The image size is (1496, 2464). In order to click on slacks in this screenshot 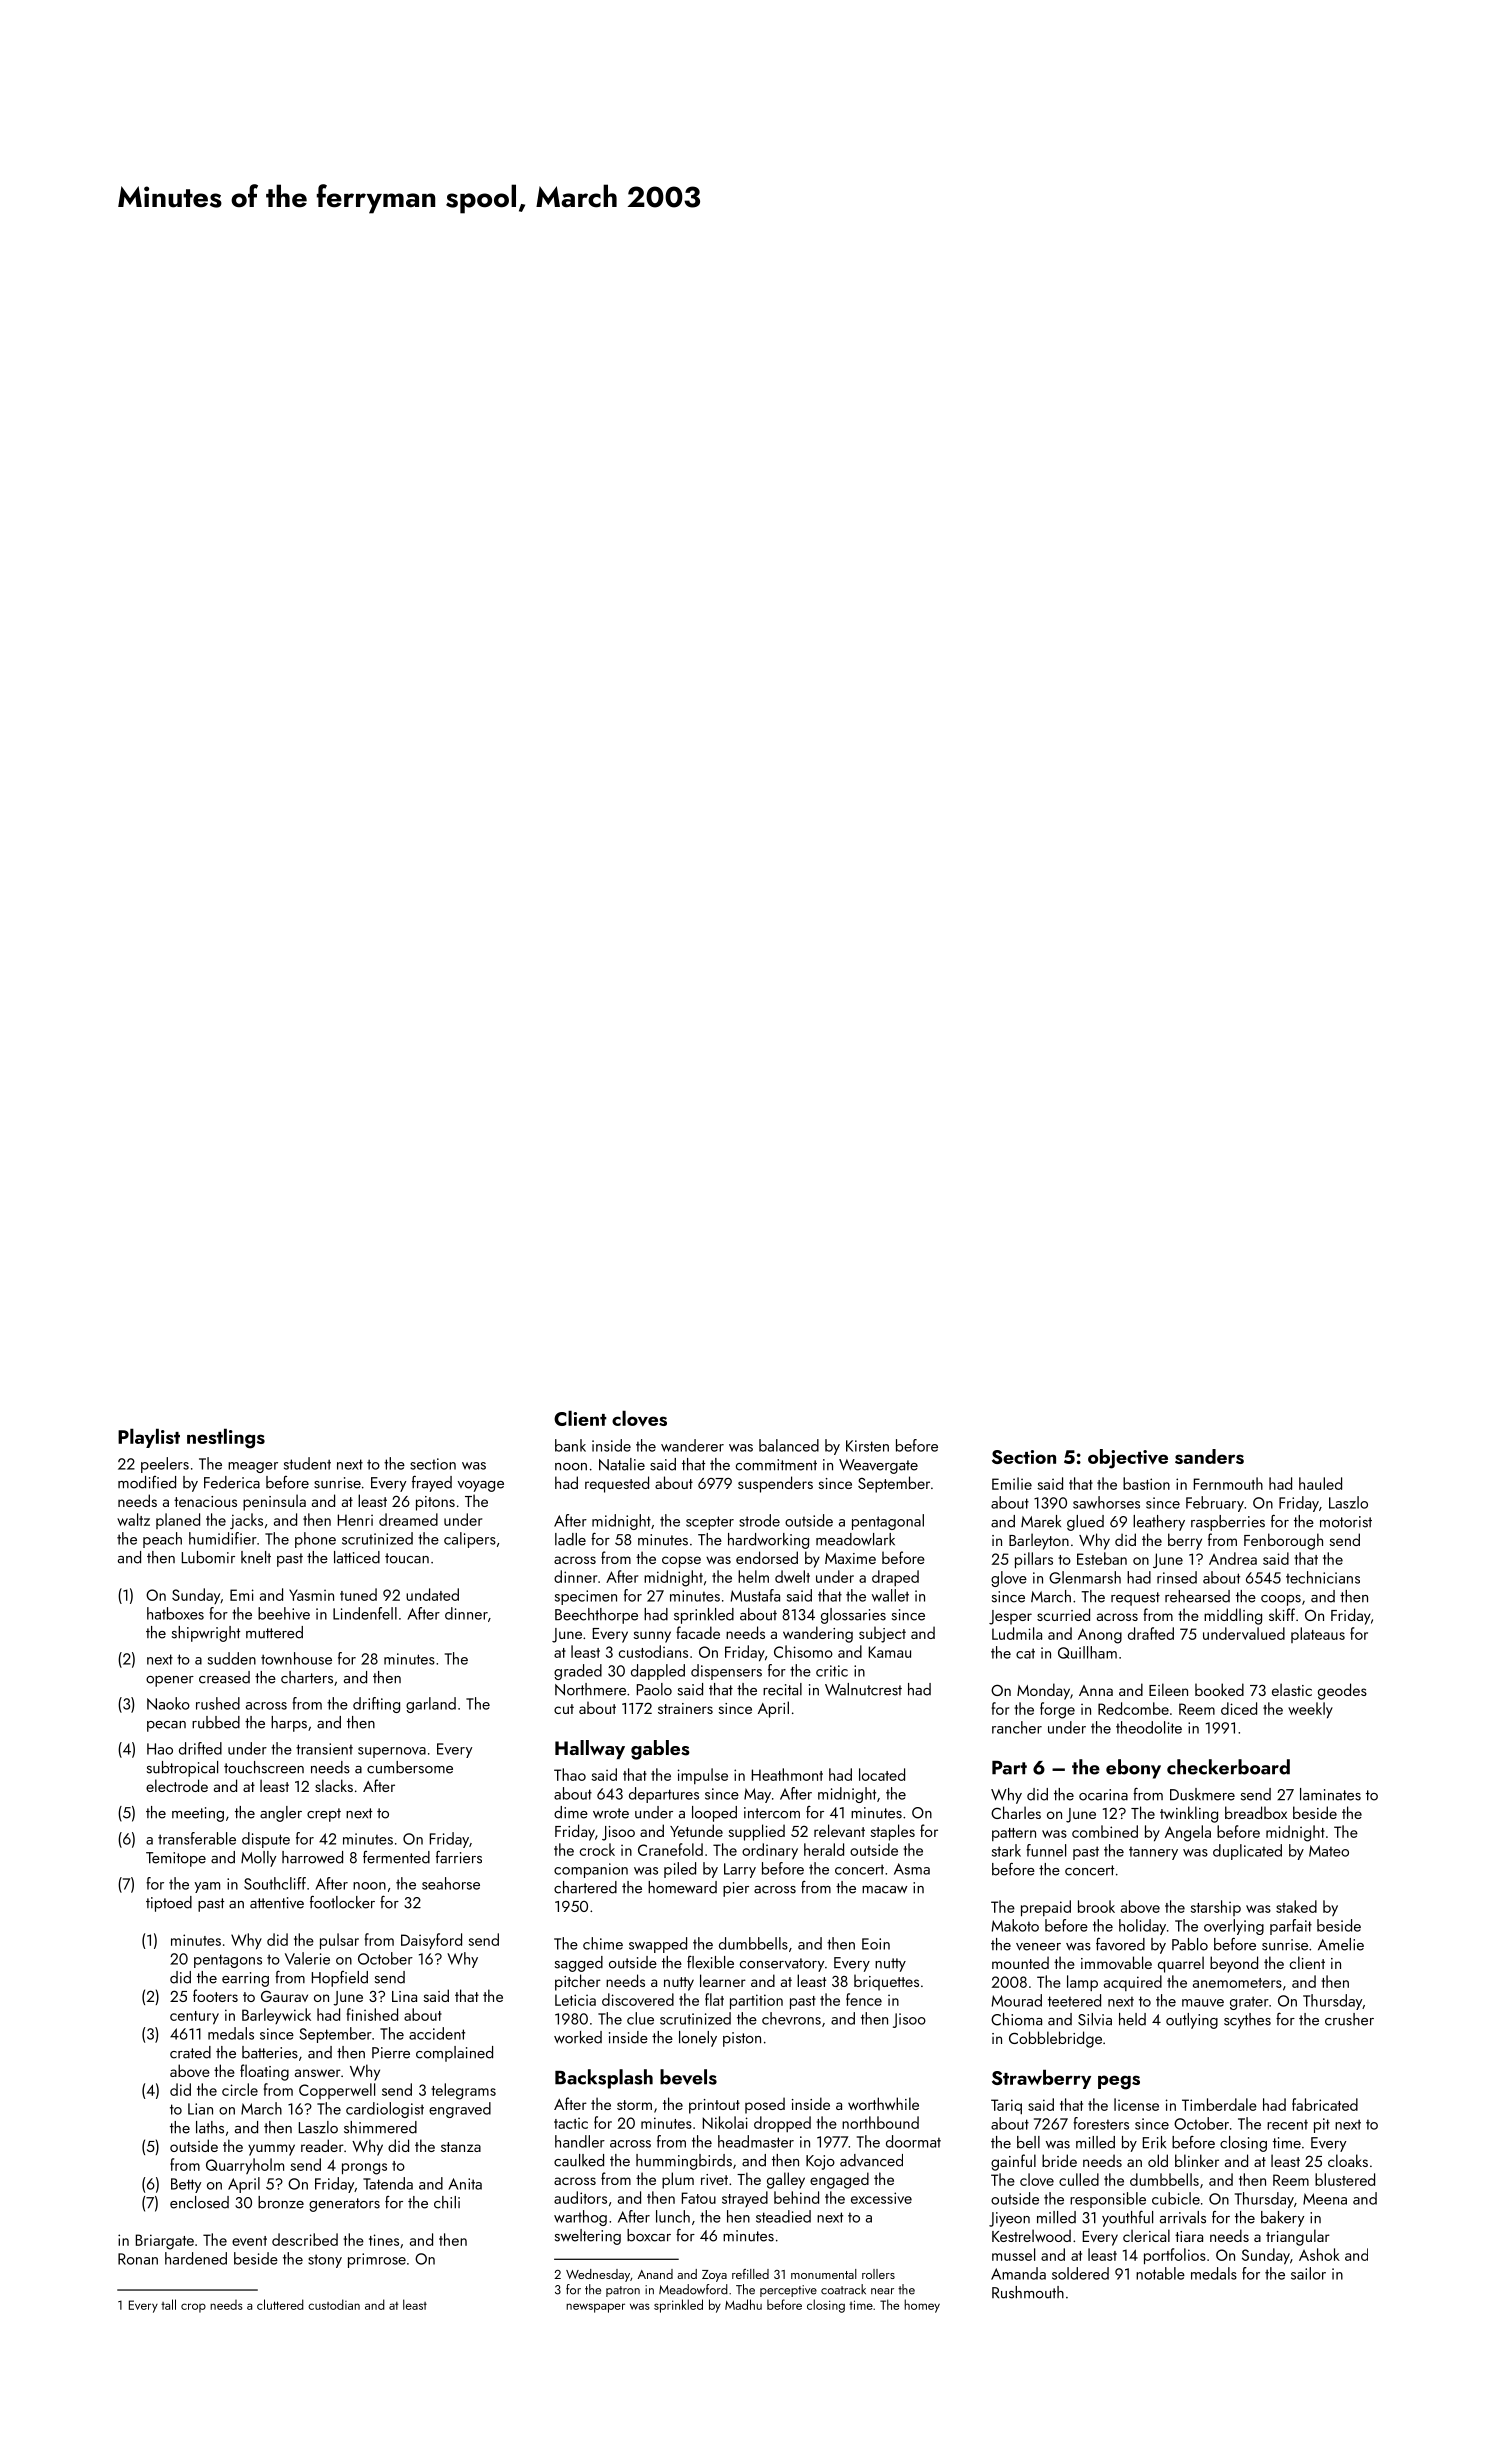, I will do `click(334, 1785)`.
